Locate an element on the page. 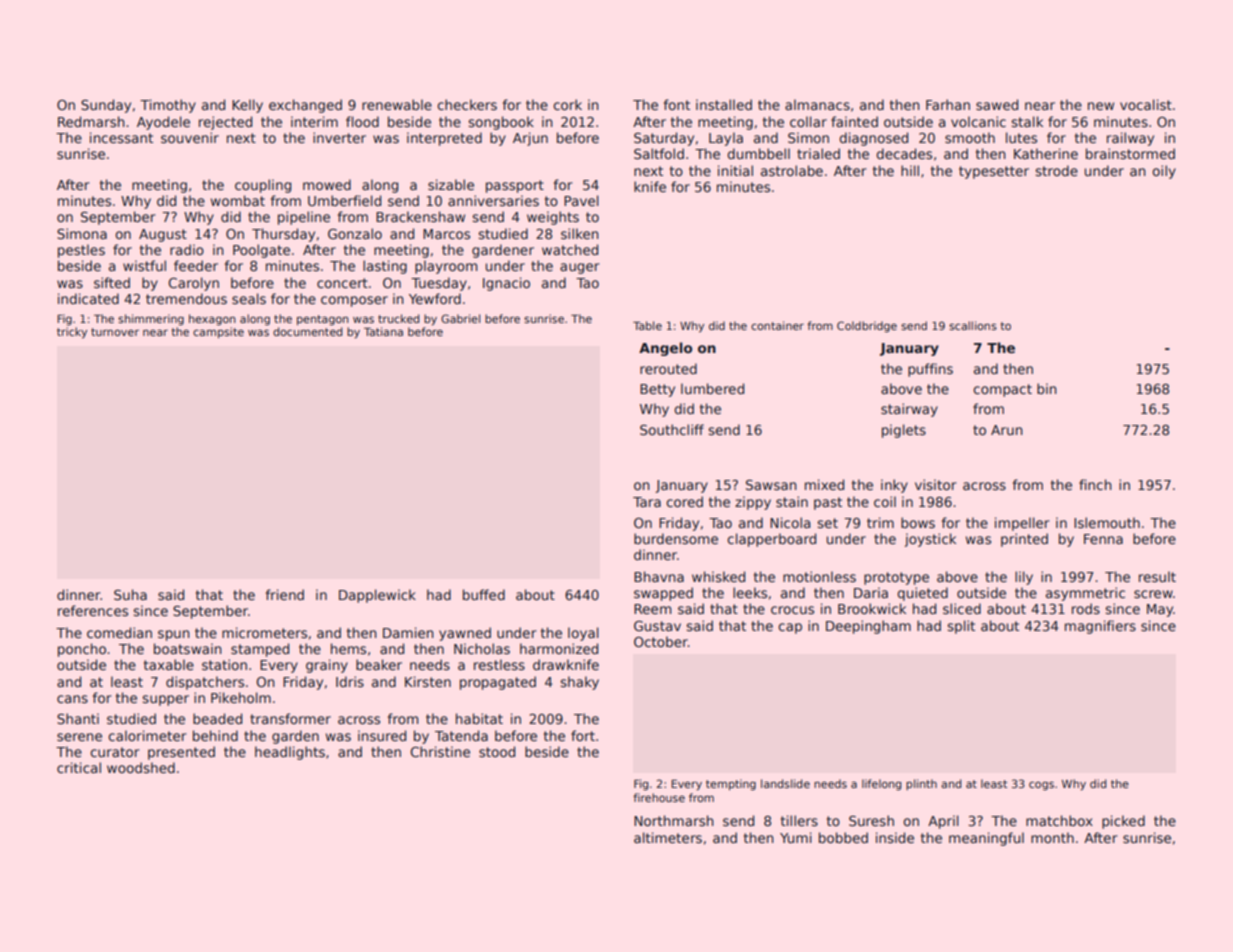 The height and width of the document is (952, 1233). scallions is located at coordinates (973, 325).
